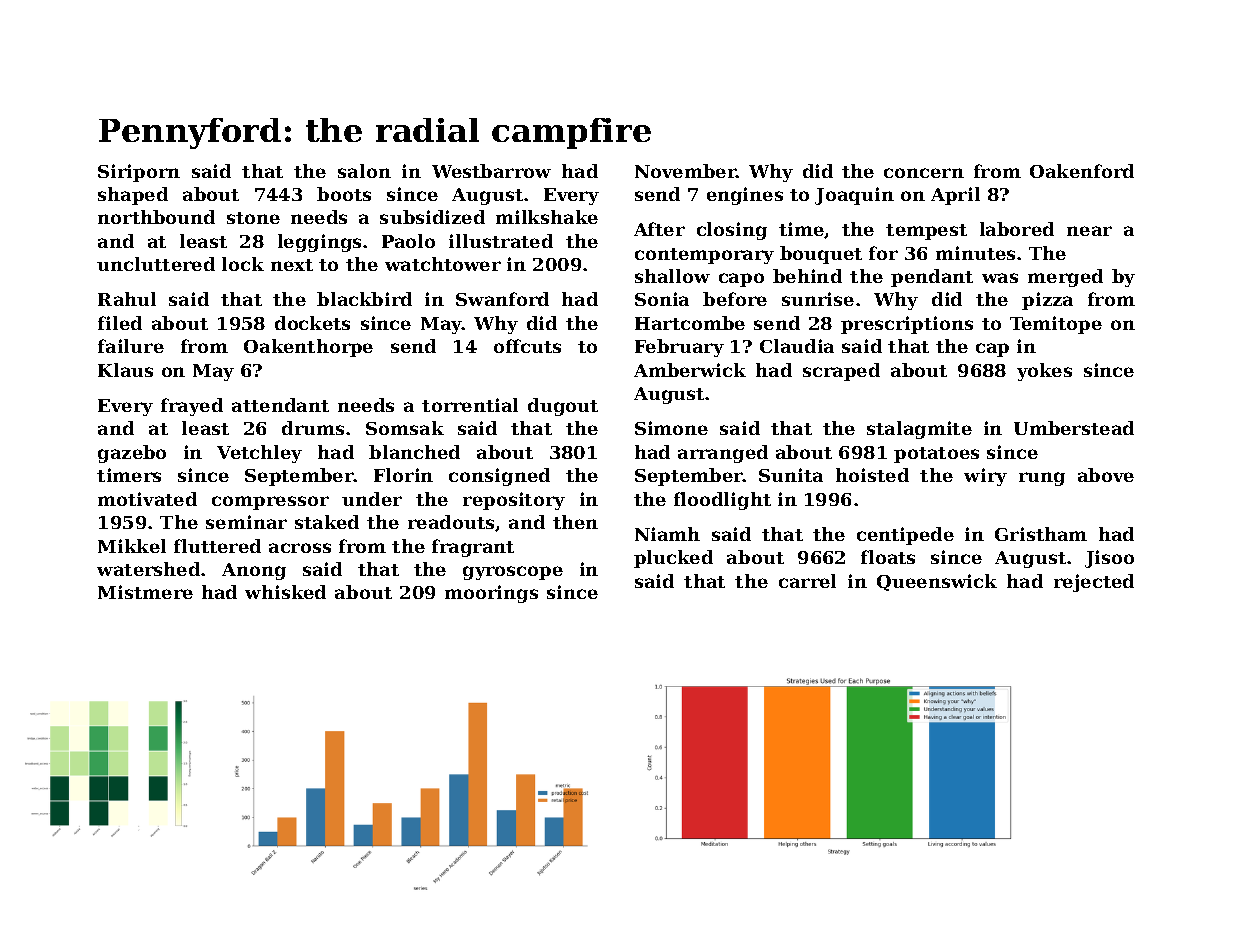 This page has width=1233, height=952. I want to click on Oakenford, so click(1082, 171).
